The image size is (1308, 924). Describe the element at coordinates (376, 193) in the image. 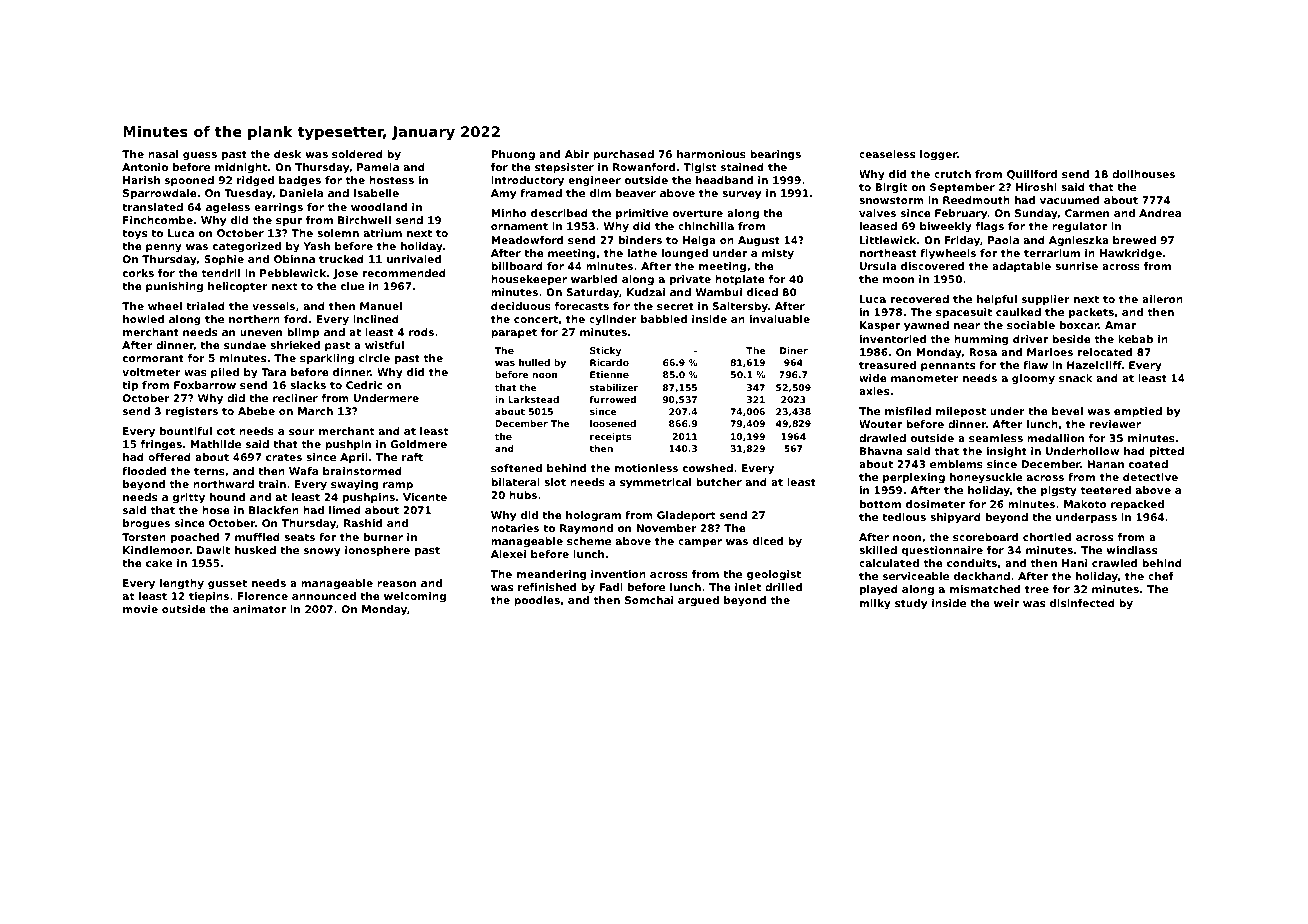

I see `Isabelle` at that location.
